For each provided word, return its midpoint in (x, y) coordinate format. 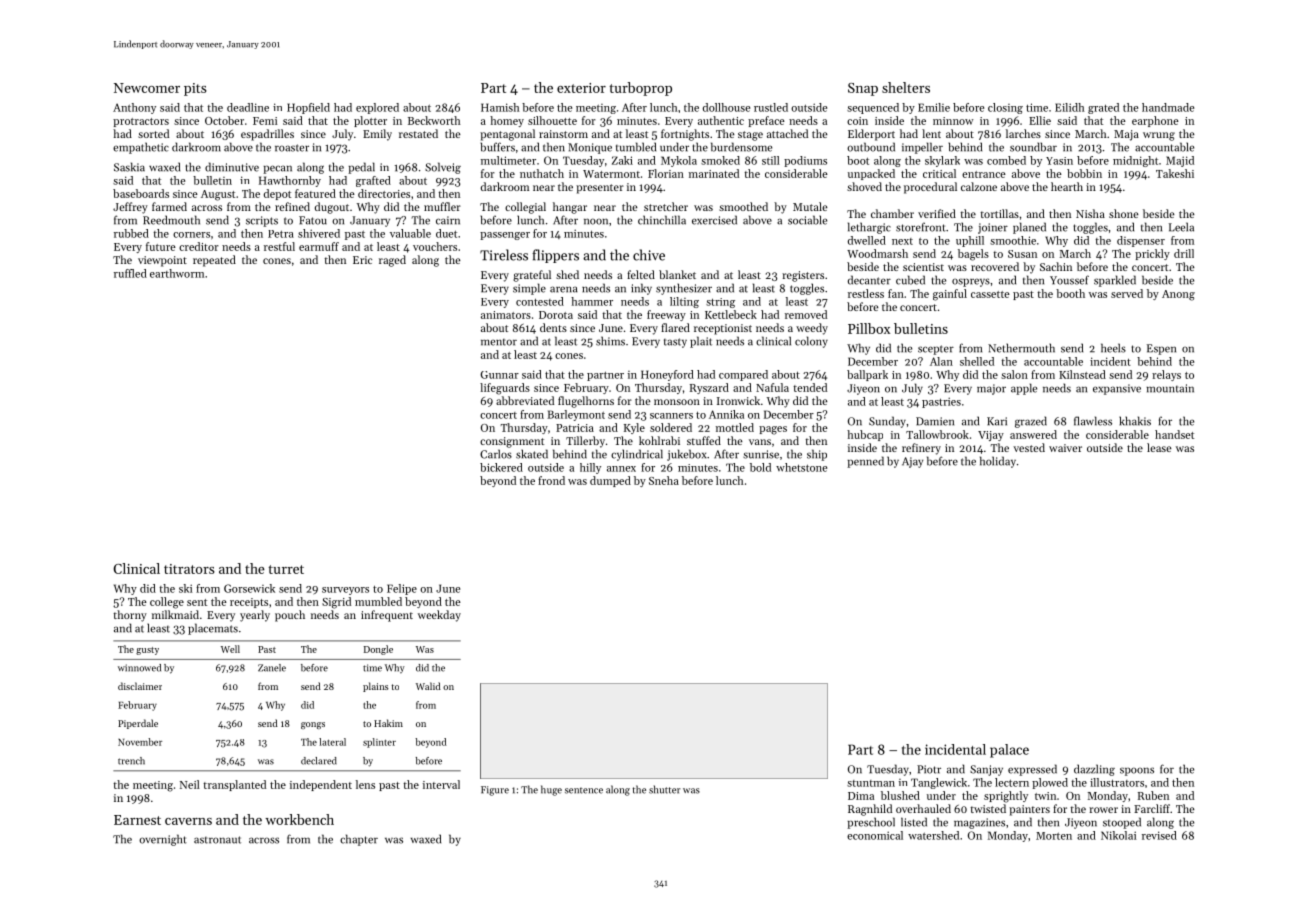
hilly (590, 468)
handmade (1168, 107)
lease (1159, 447)
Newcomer (147, 88)
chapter (359, 840)
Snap (863, 89)
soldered (671, 427)
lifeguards (505, 389)
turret (286, 569)
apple (1024, 389)
